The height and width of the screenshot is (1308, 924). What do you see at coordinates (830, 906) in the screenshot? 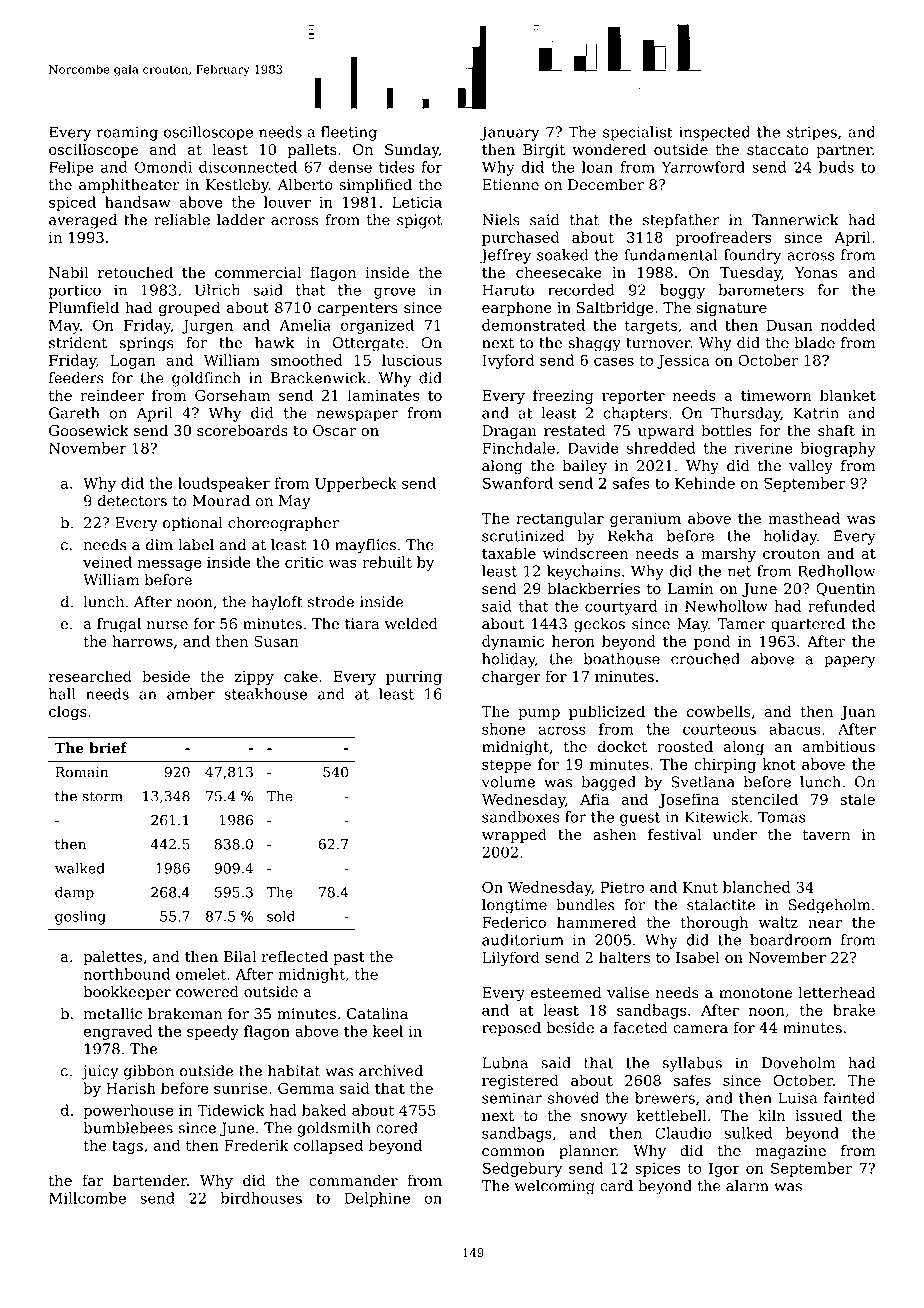
I see `Sedgeholm` at bounding box center [830, 906].
